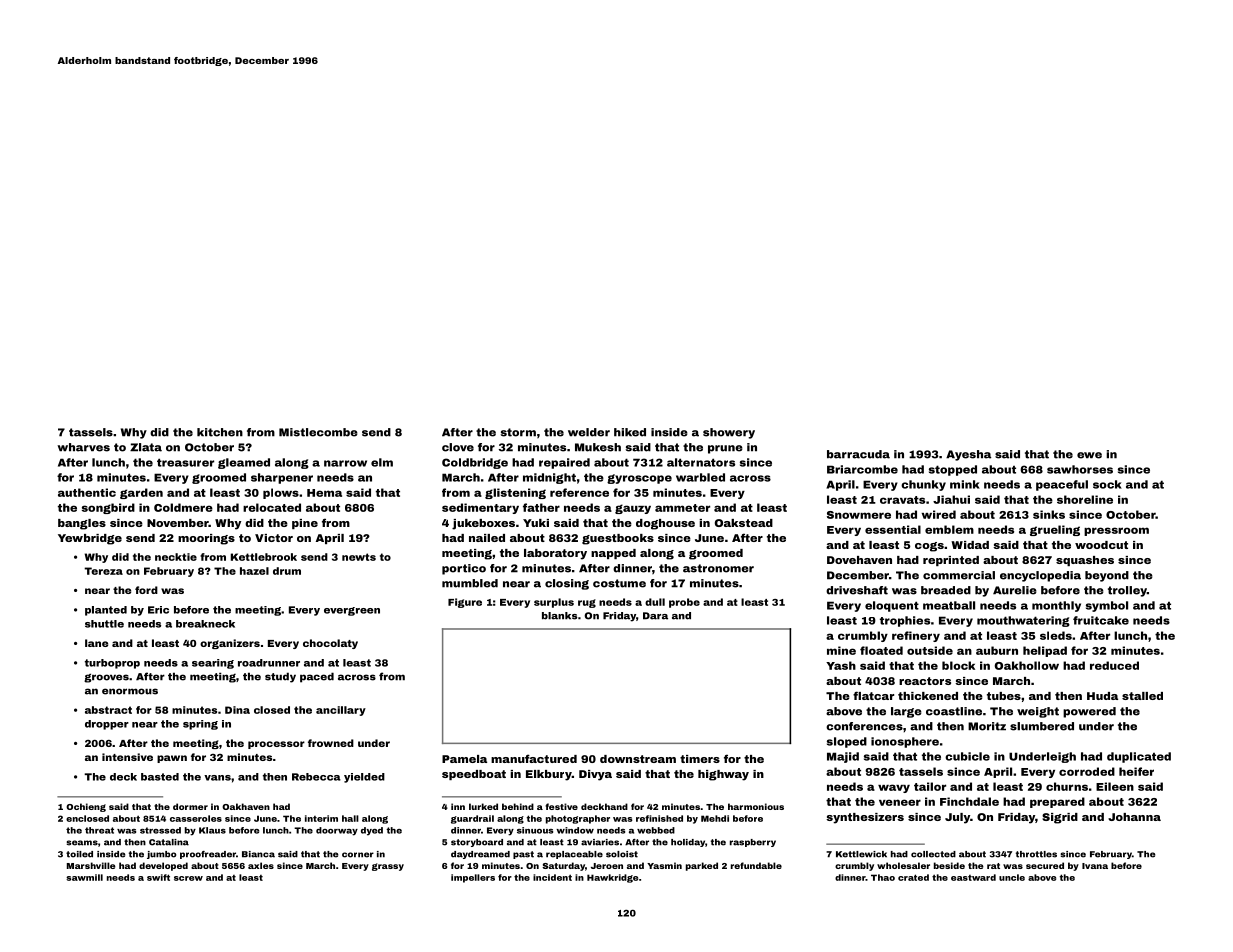 This screenshot has width=1233, height=952. I want to click on showery, so click(729, 433).
